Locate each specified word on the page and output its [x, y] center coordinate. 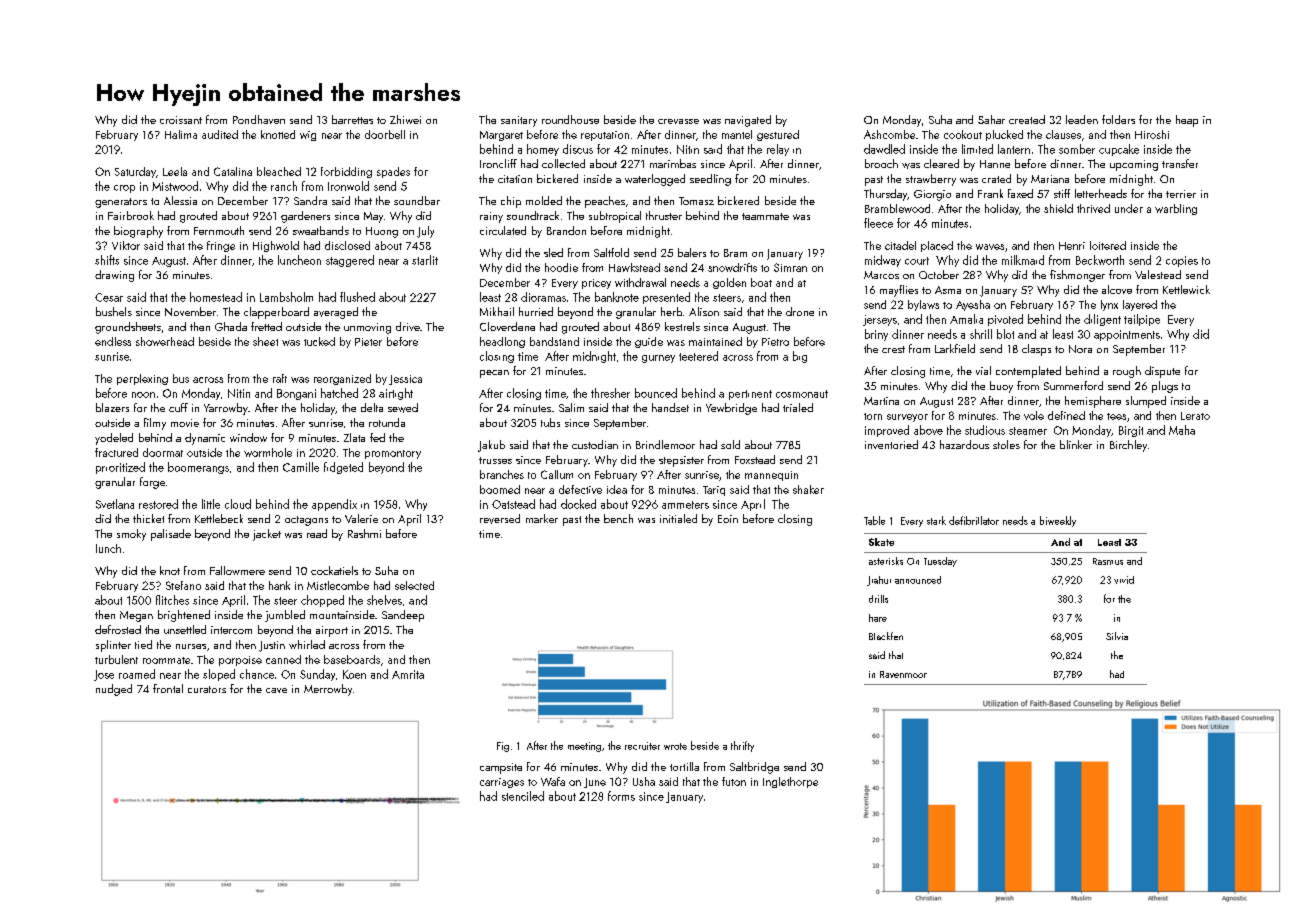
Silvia [1117, 636]
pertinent [750, 395]
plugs [1165, 387]
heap [1187, 121]
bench [618, 518]
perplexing [142, 379]
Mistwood [175, 186]
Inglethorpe [790, 782]
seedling [710, 180]
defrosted [118, 629]
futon [734, 781]
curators [207, 689]
